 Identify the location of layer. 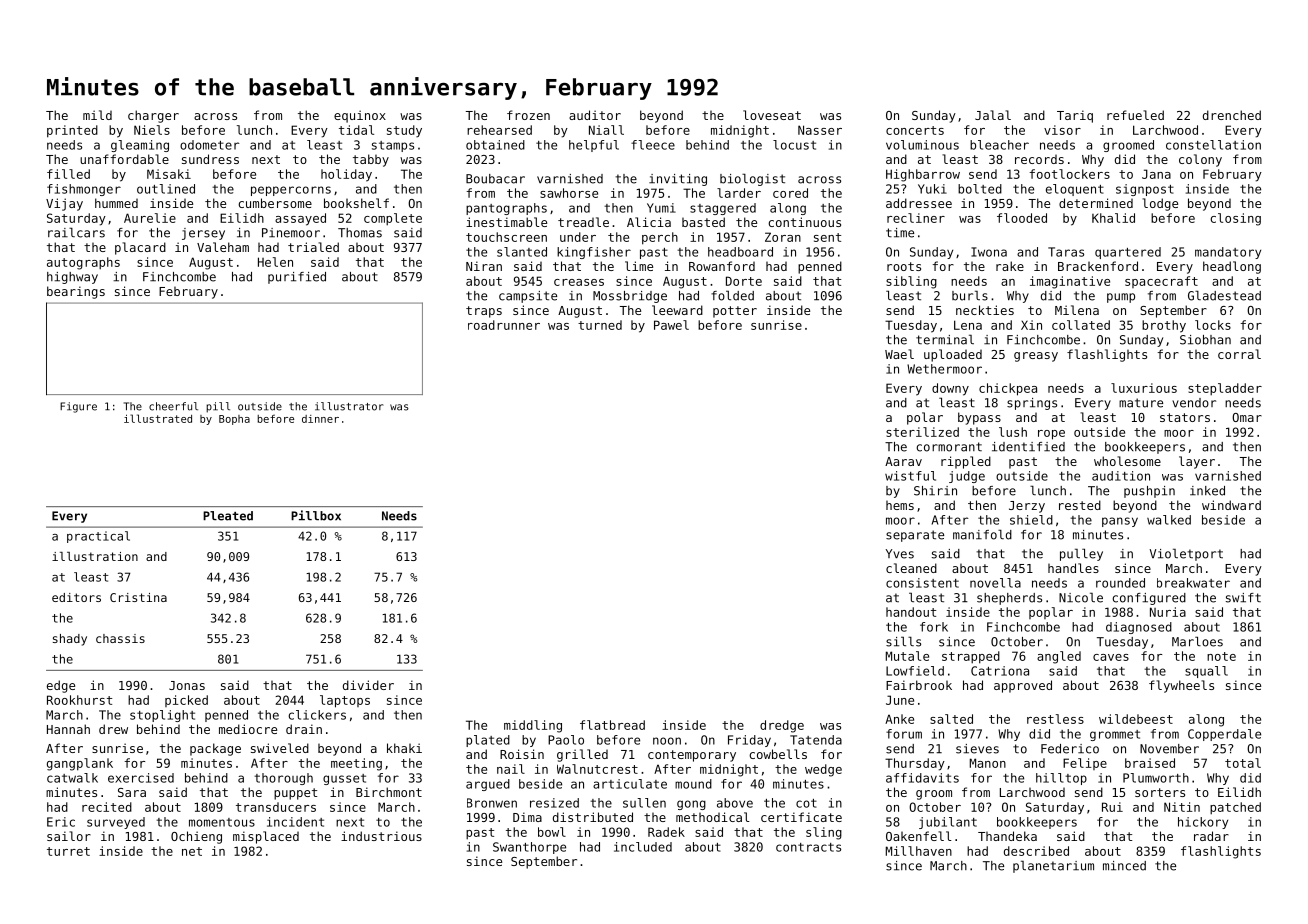
(1197, 462).
